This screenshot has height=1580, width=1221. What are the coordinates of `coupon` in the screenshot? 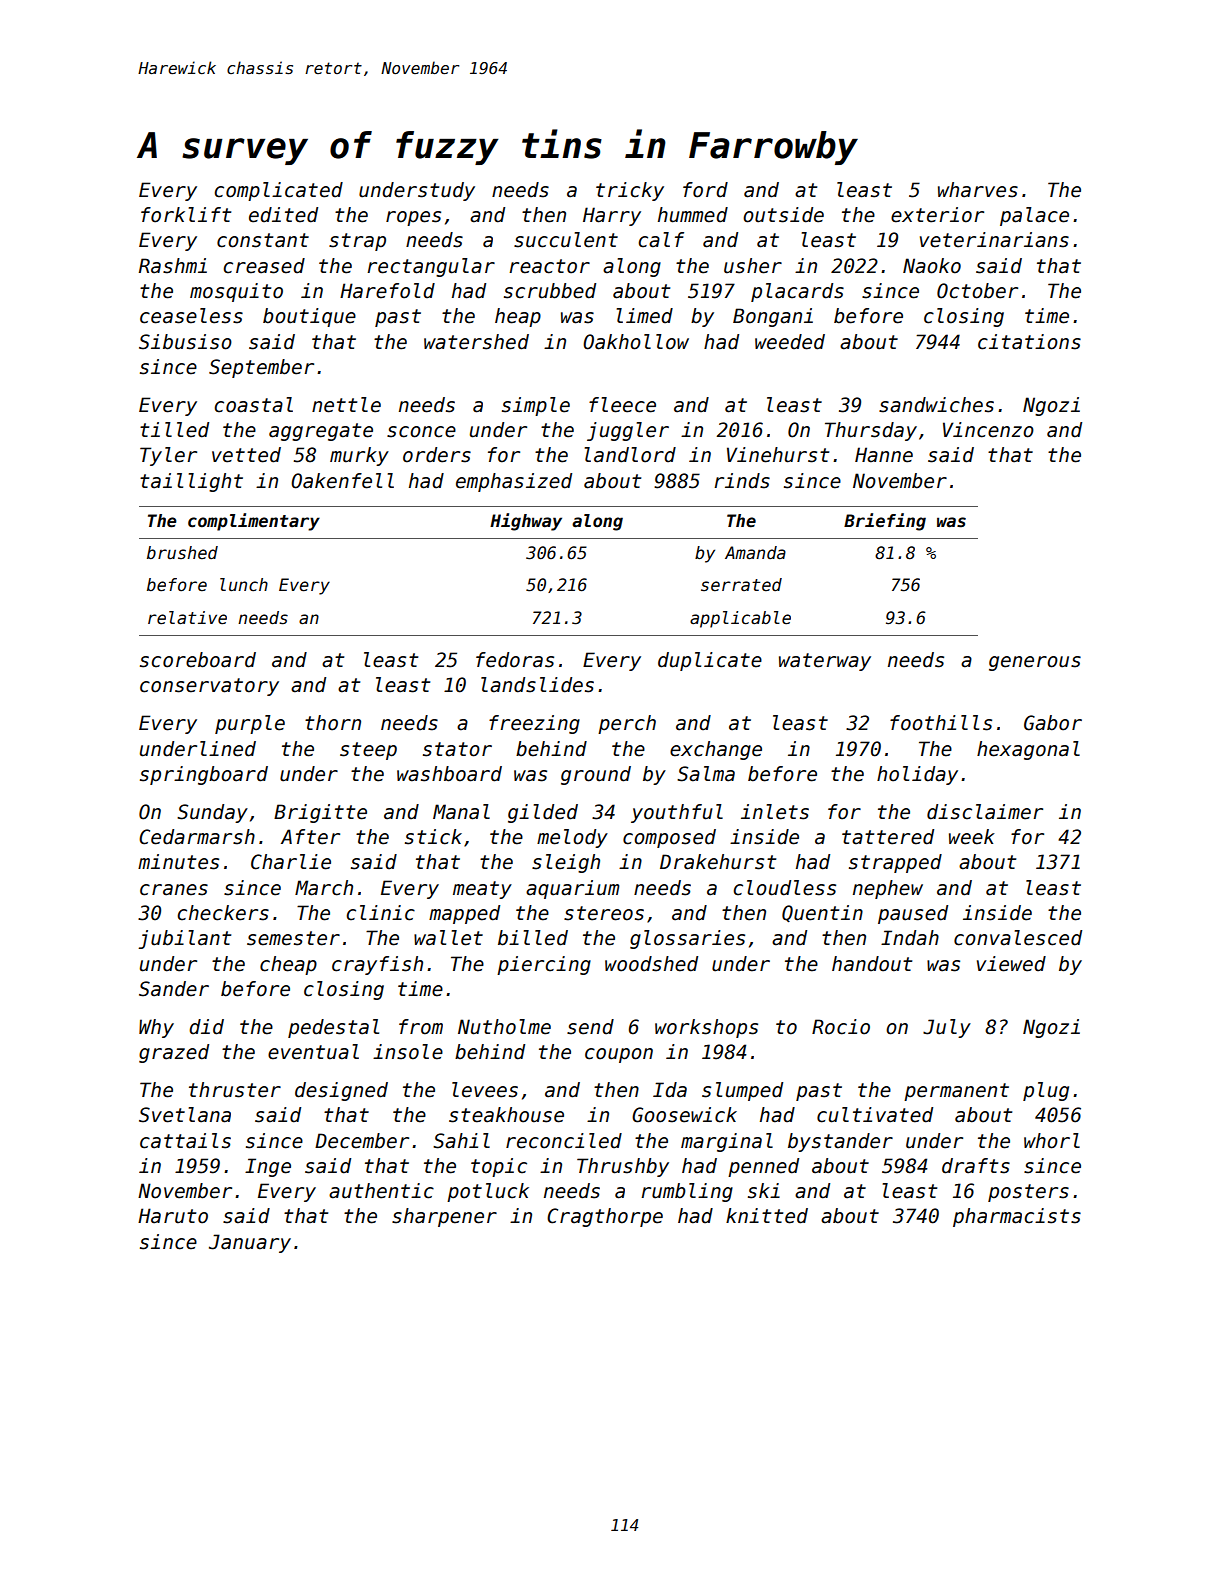 It's located at (619, 1055).
